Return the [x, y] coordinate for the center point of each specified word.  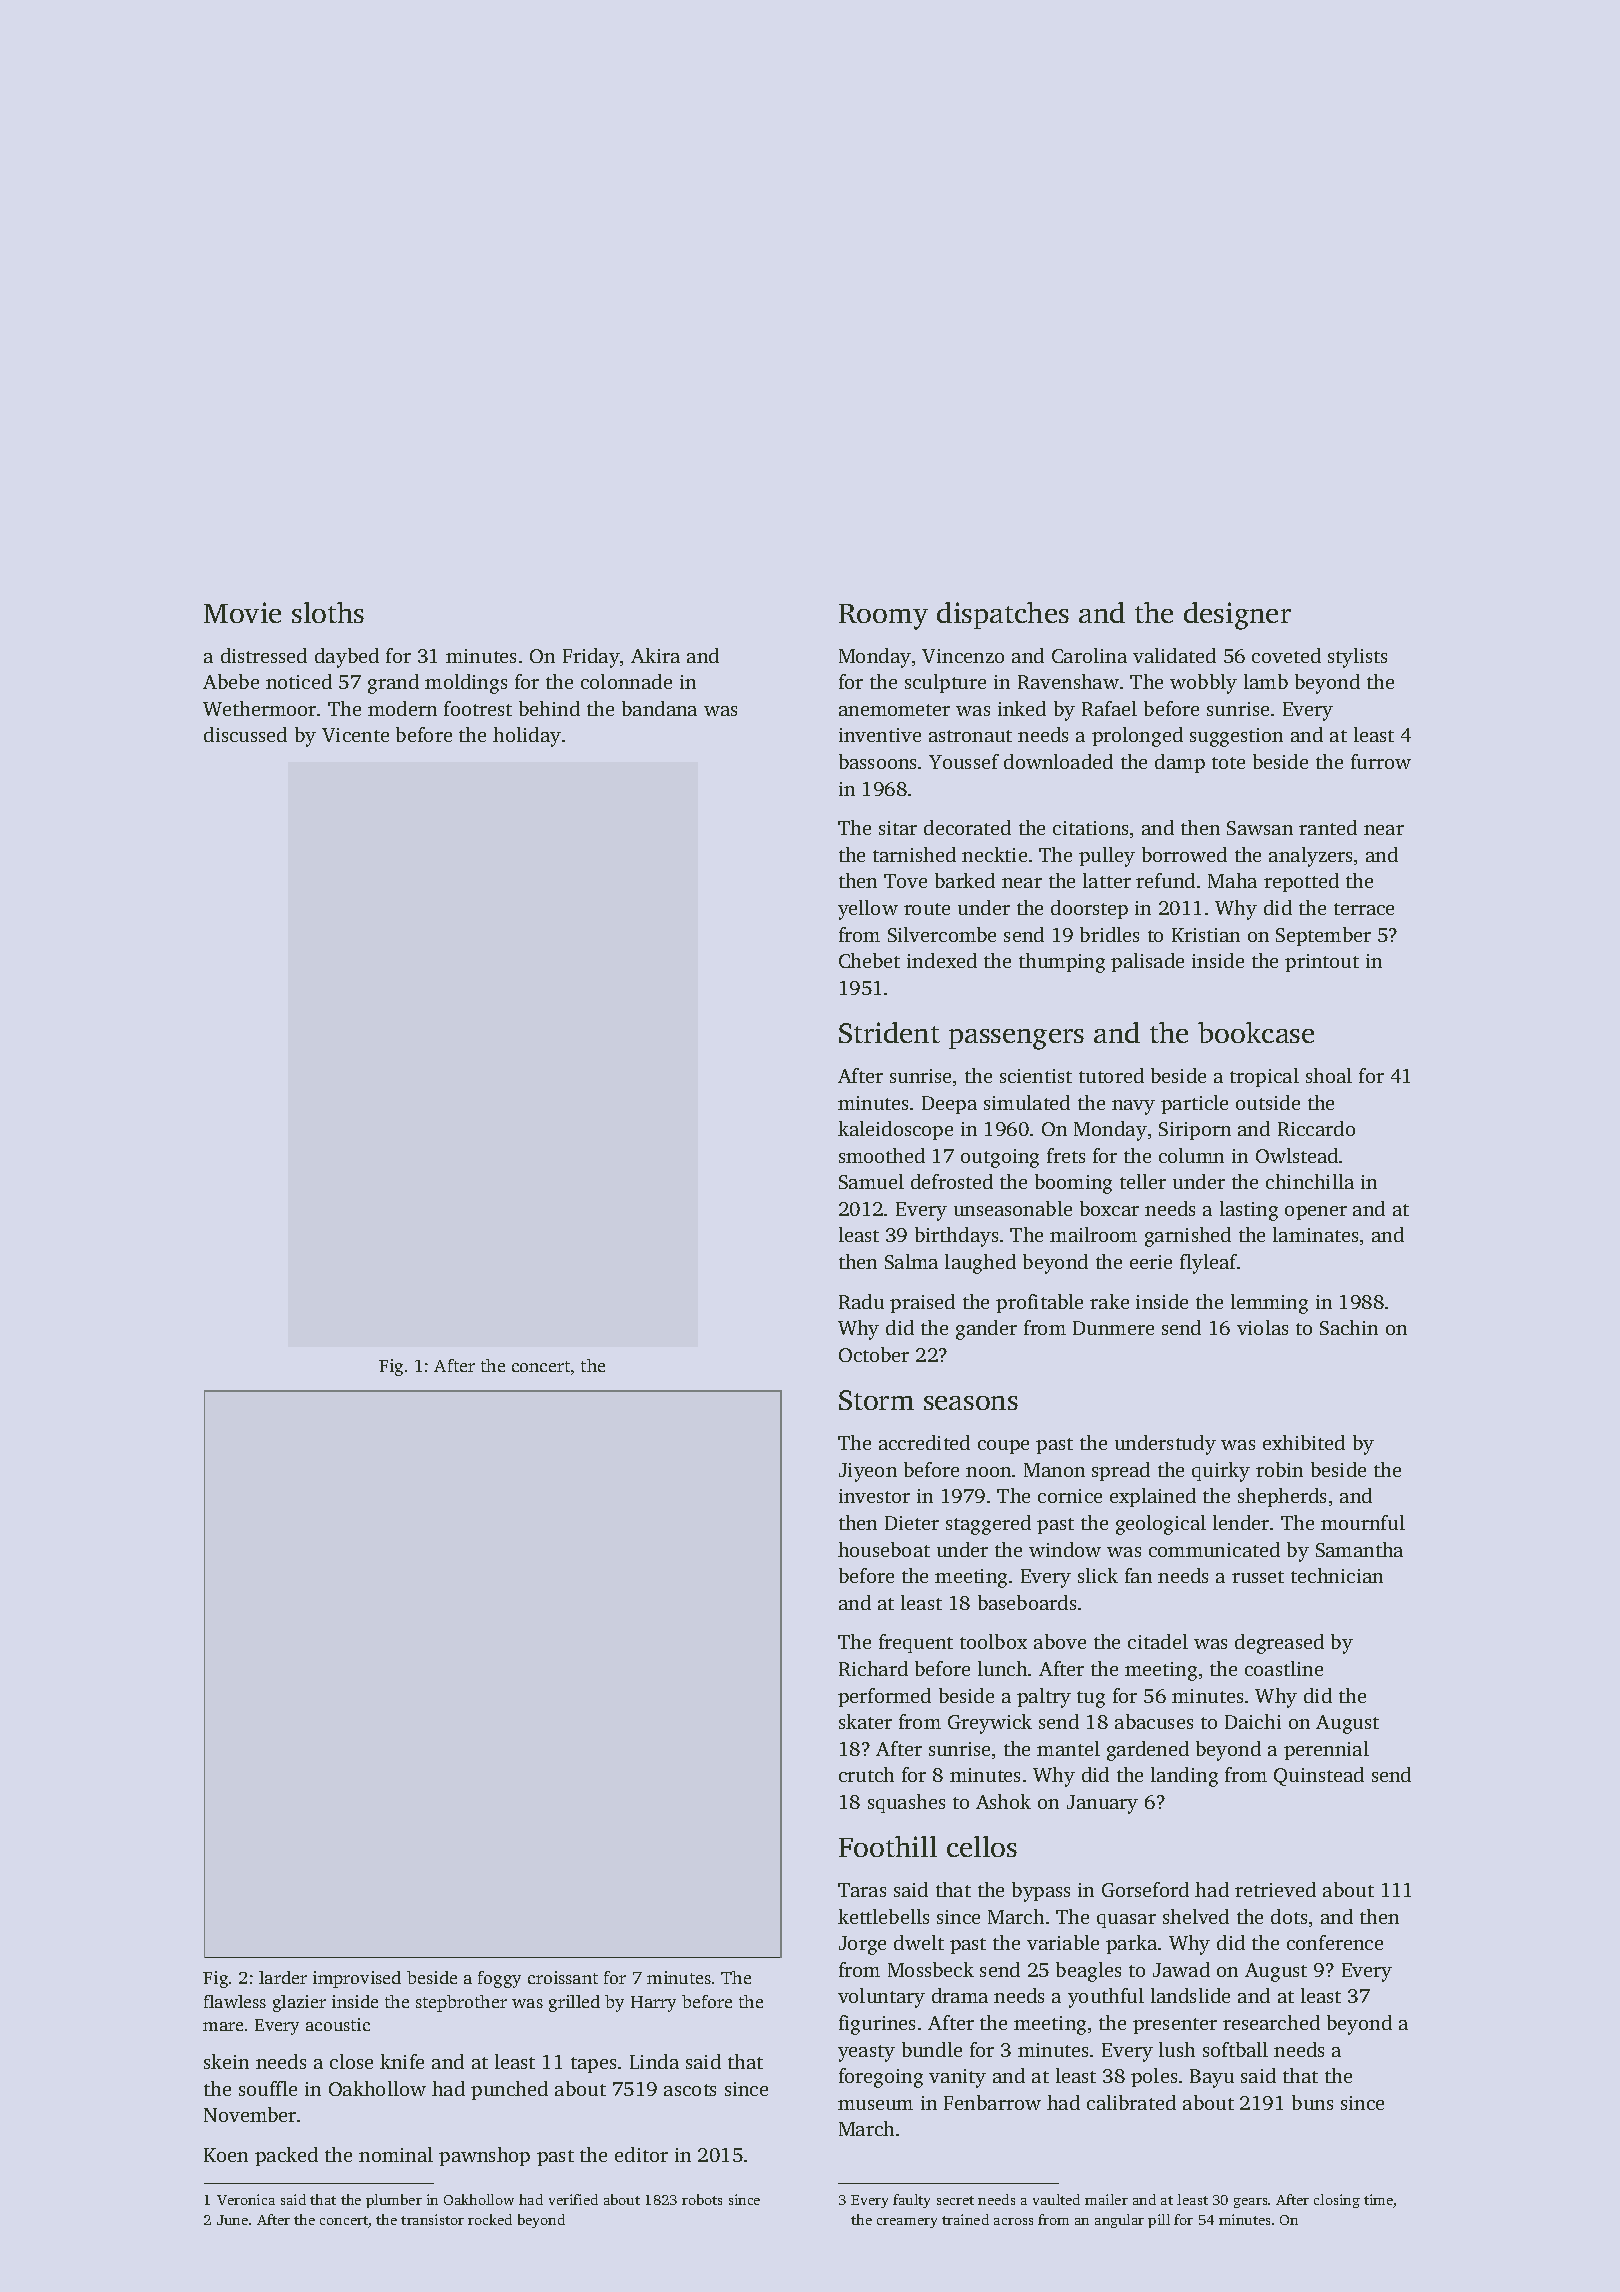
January [1102, 1804]
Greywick [990, 1724]
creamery [907, 2223]
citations [1090, 828]
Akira [655, 655]
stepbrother [461, 2003]
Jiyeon [868, 1472]
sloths [328, 612]
